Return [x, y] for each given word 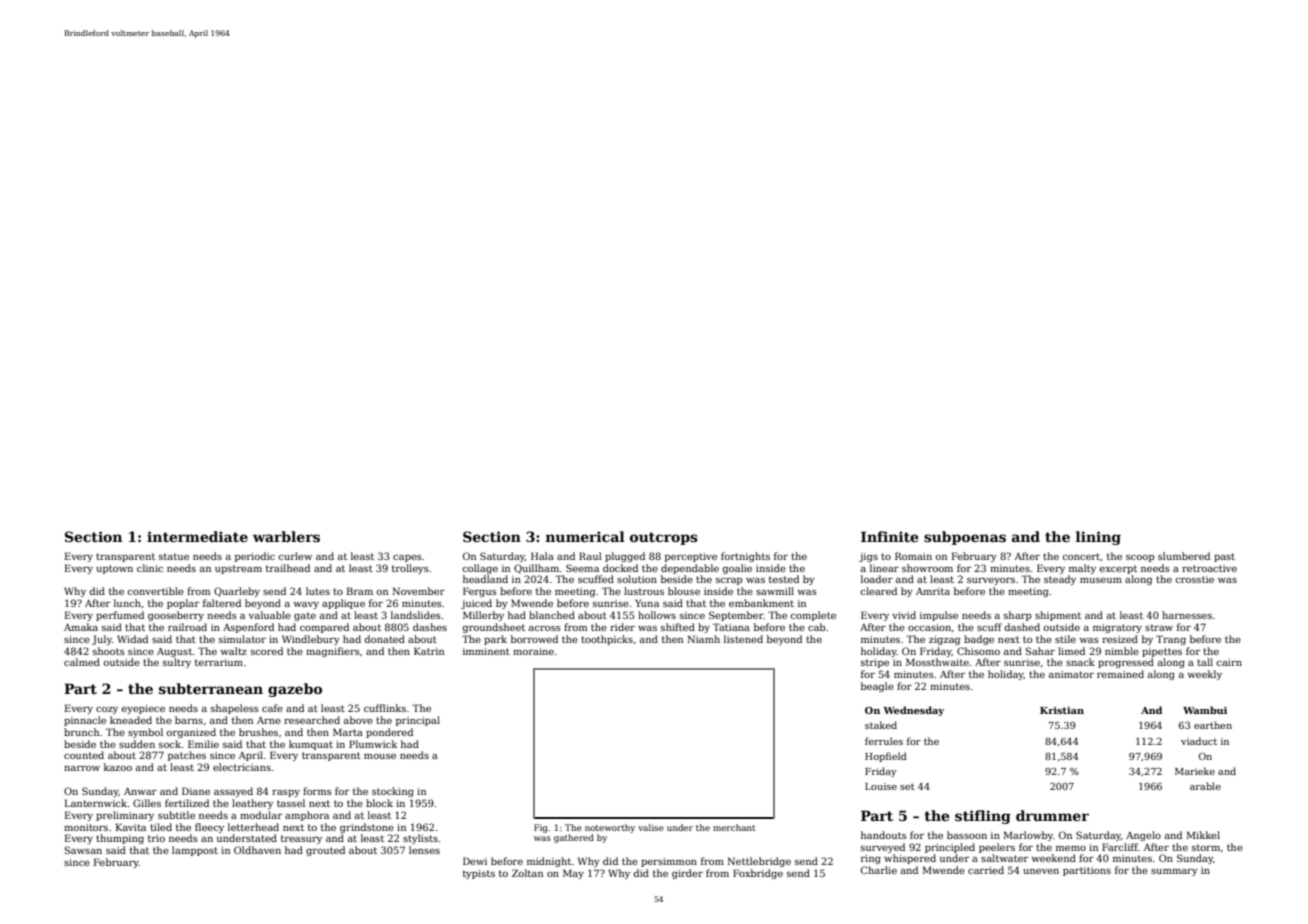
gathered [574, 838]
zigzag [944, 640]
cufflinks [385, 708]
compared [324, 628]
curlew [295, 556]
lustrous [644, 591]
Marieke [1195, 771]
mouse [380, 756]
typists [479, 874]
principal [418, 721]
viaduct [1199, 741]
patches [187, 756]
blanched [552, 615]
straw [1159, 627]
